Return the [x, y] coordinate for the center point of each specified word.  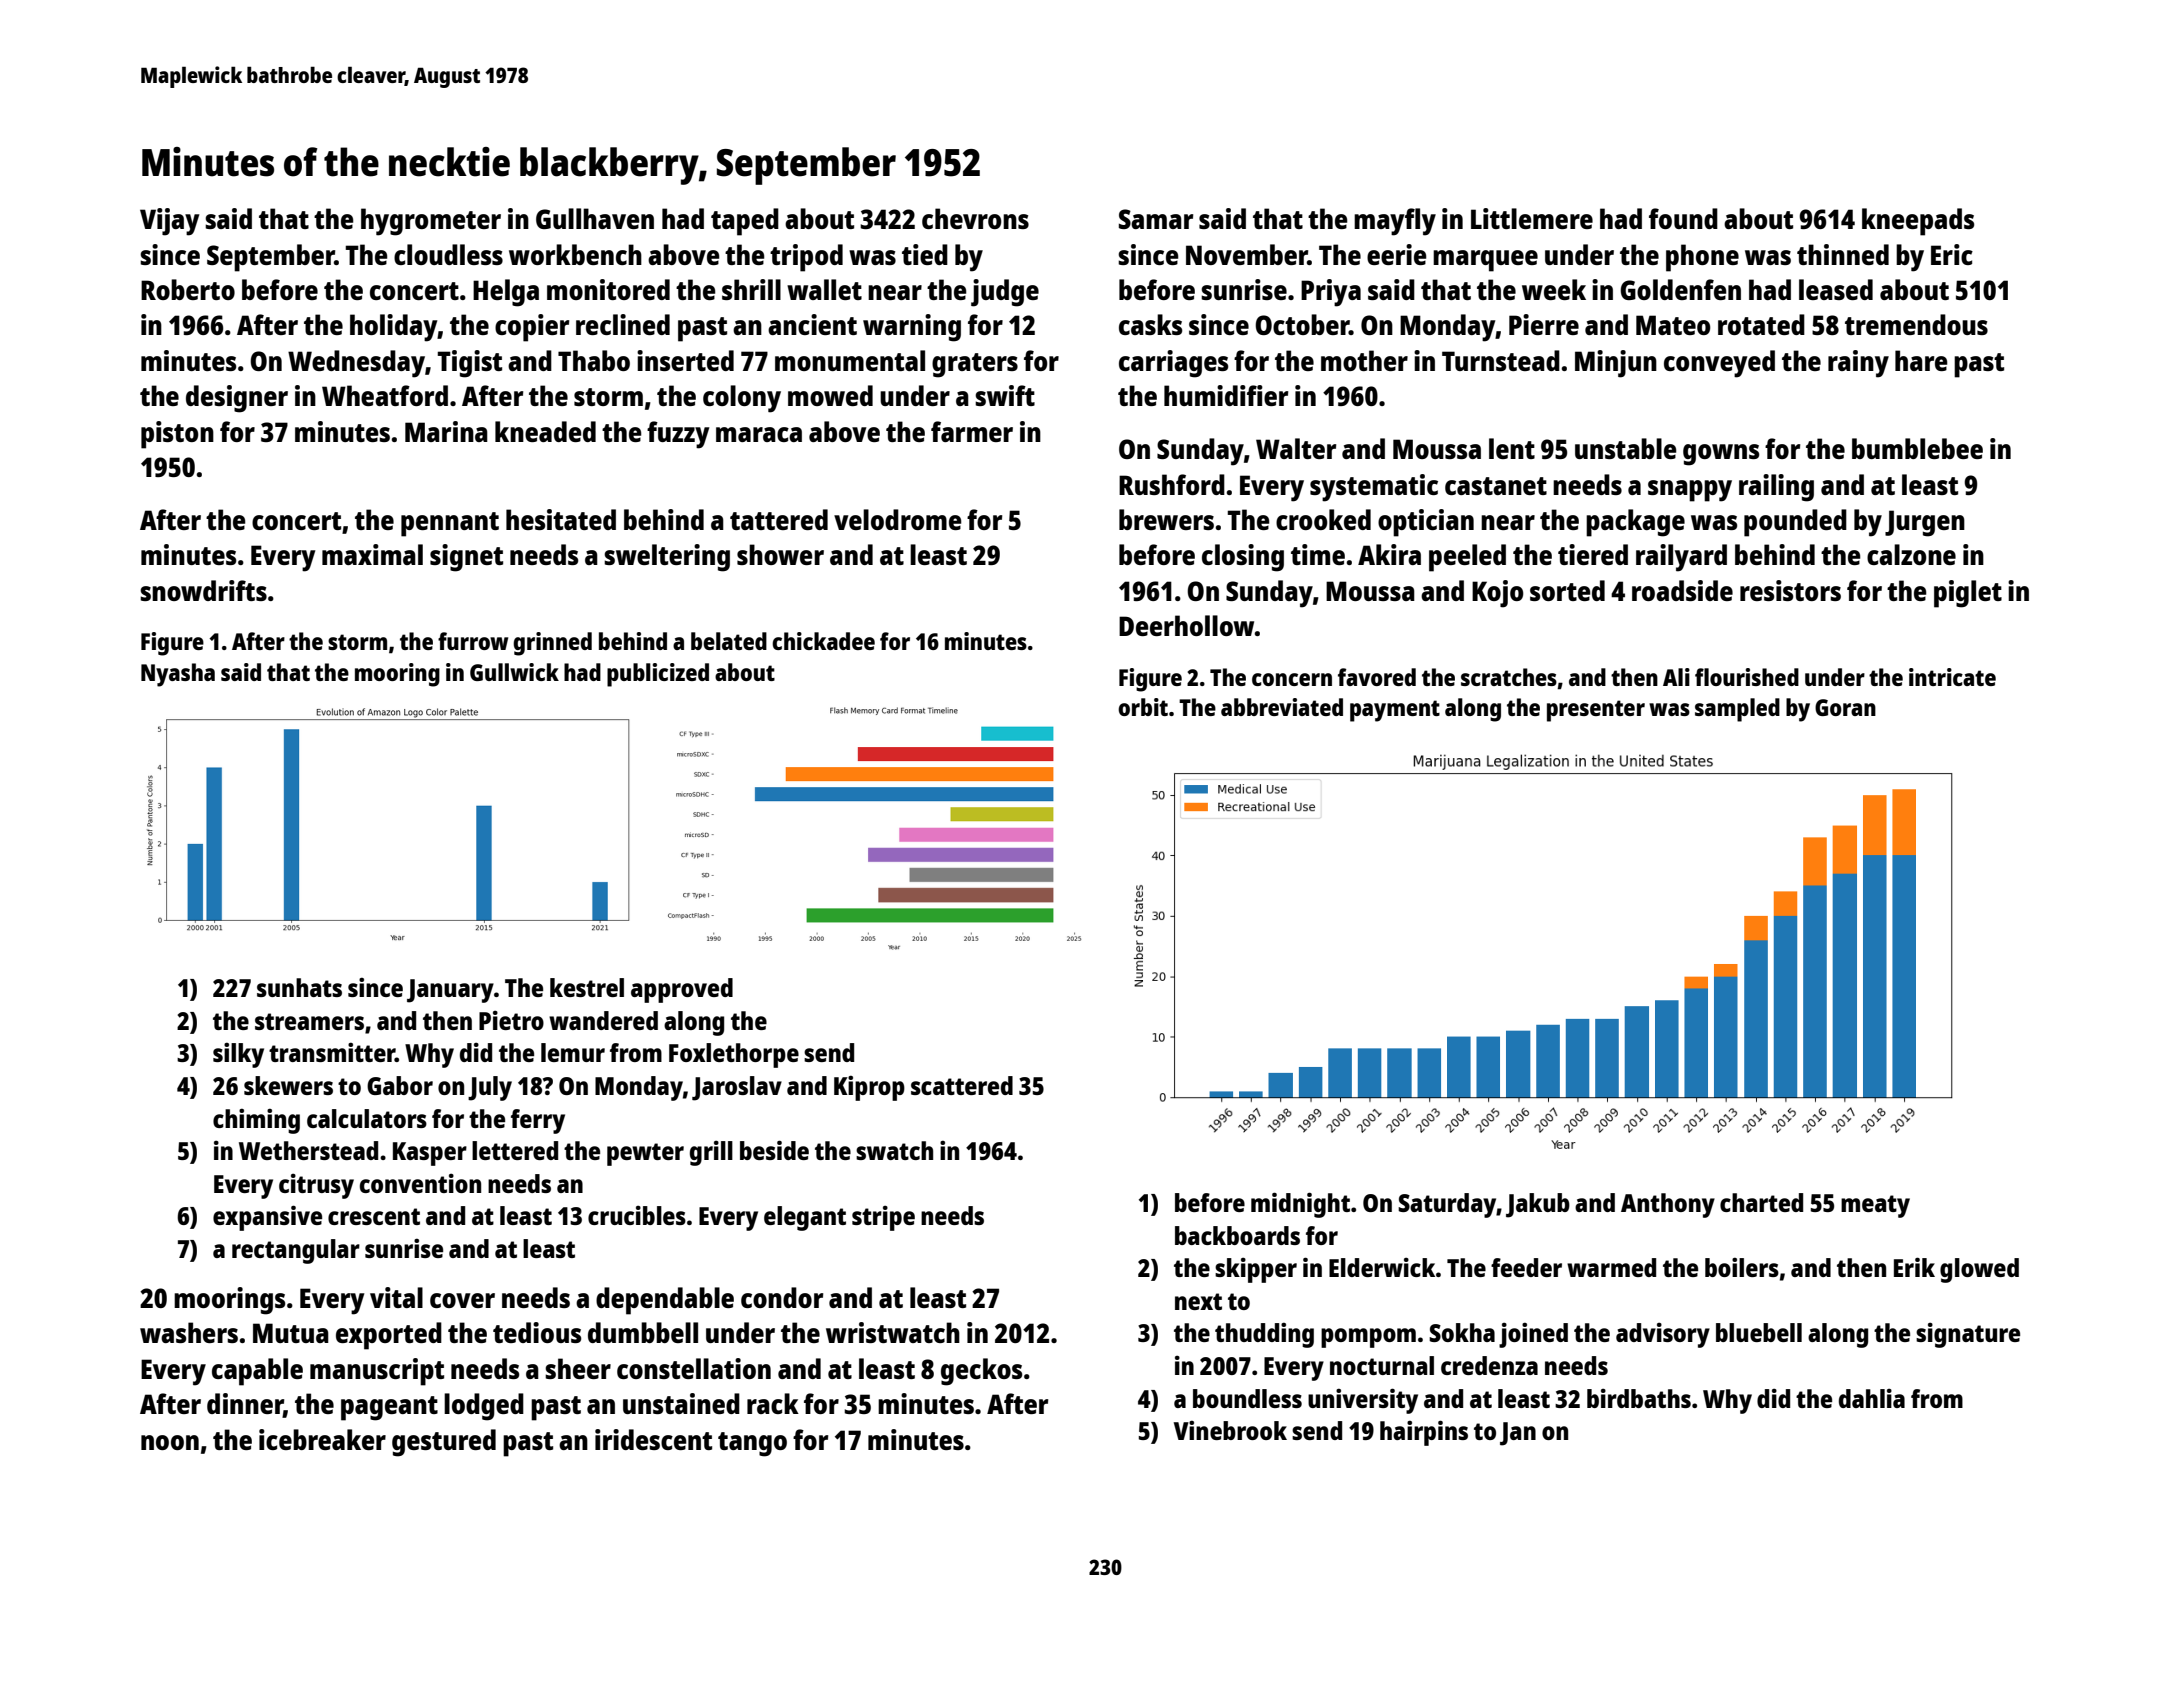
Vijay [169, 222]
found [1683, 218]
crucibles [637, 1215]
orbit [1143, 707]
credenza [1489, 1365]
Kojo [1498, 594]
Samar [1156, 219]
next [1198, 1301]
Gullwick [514, 672]
